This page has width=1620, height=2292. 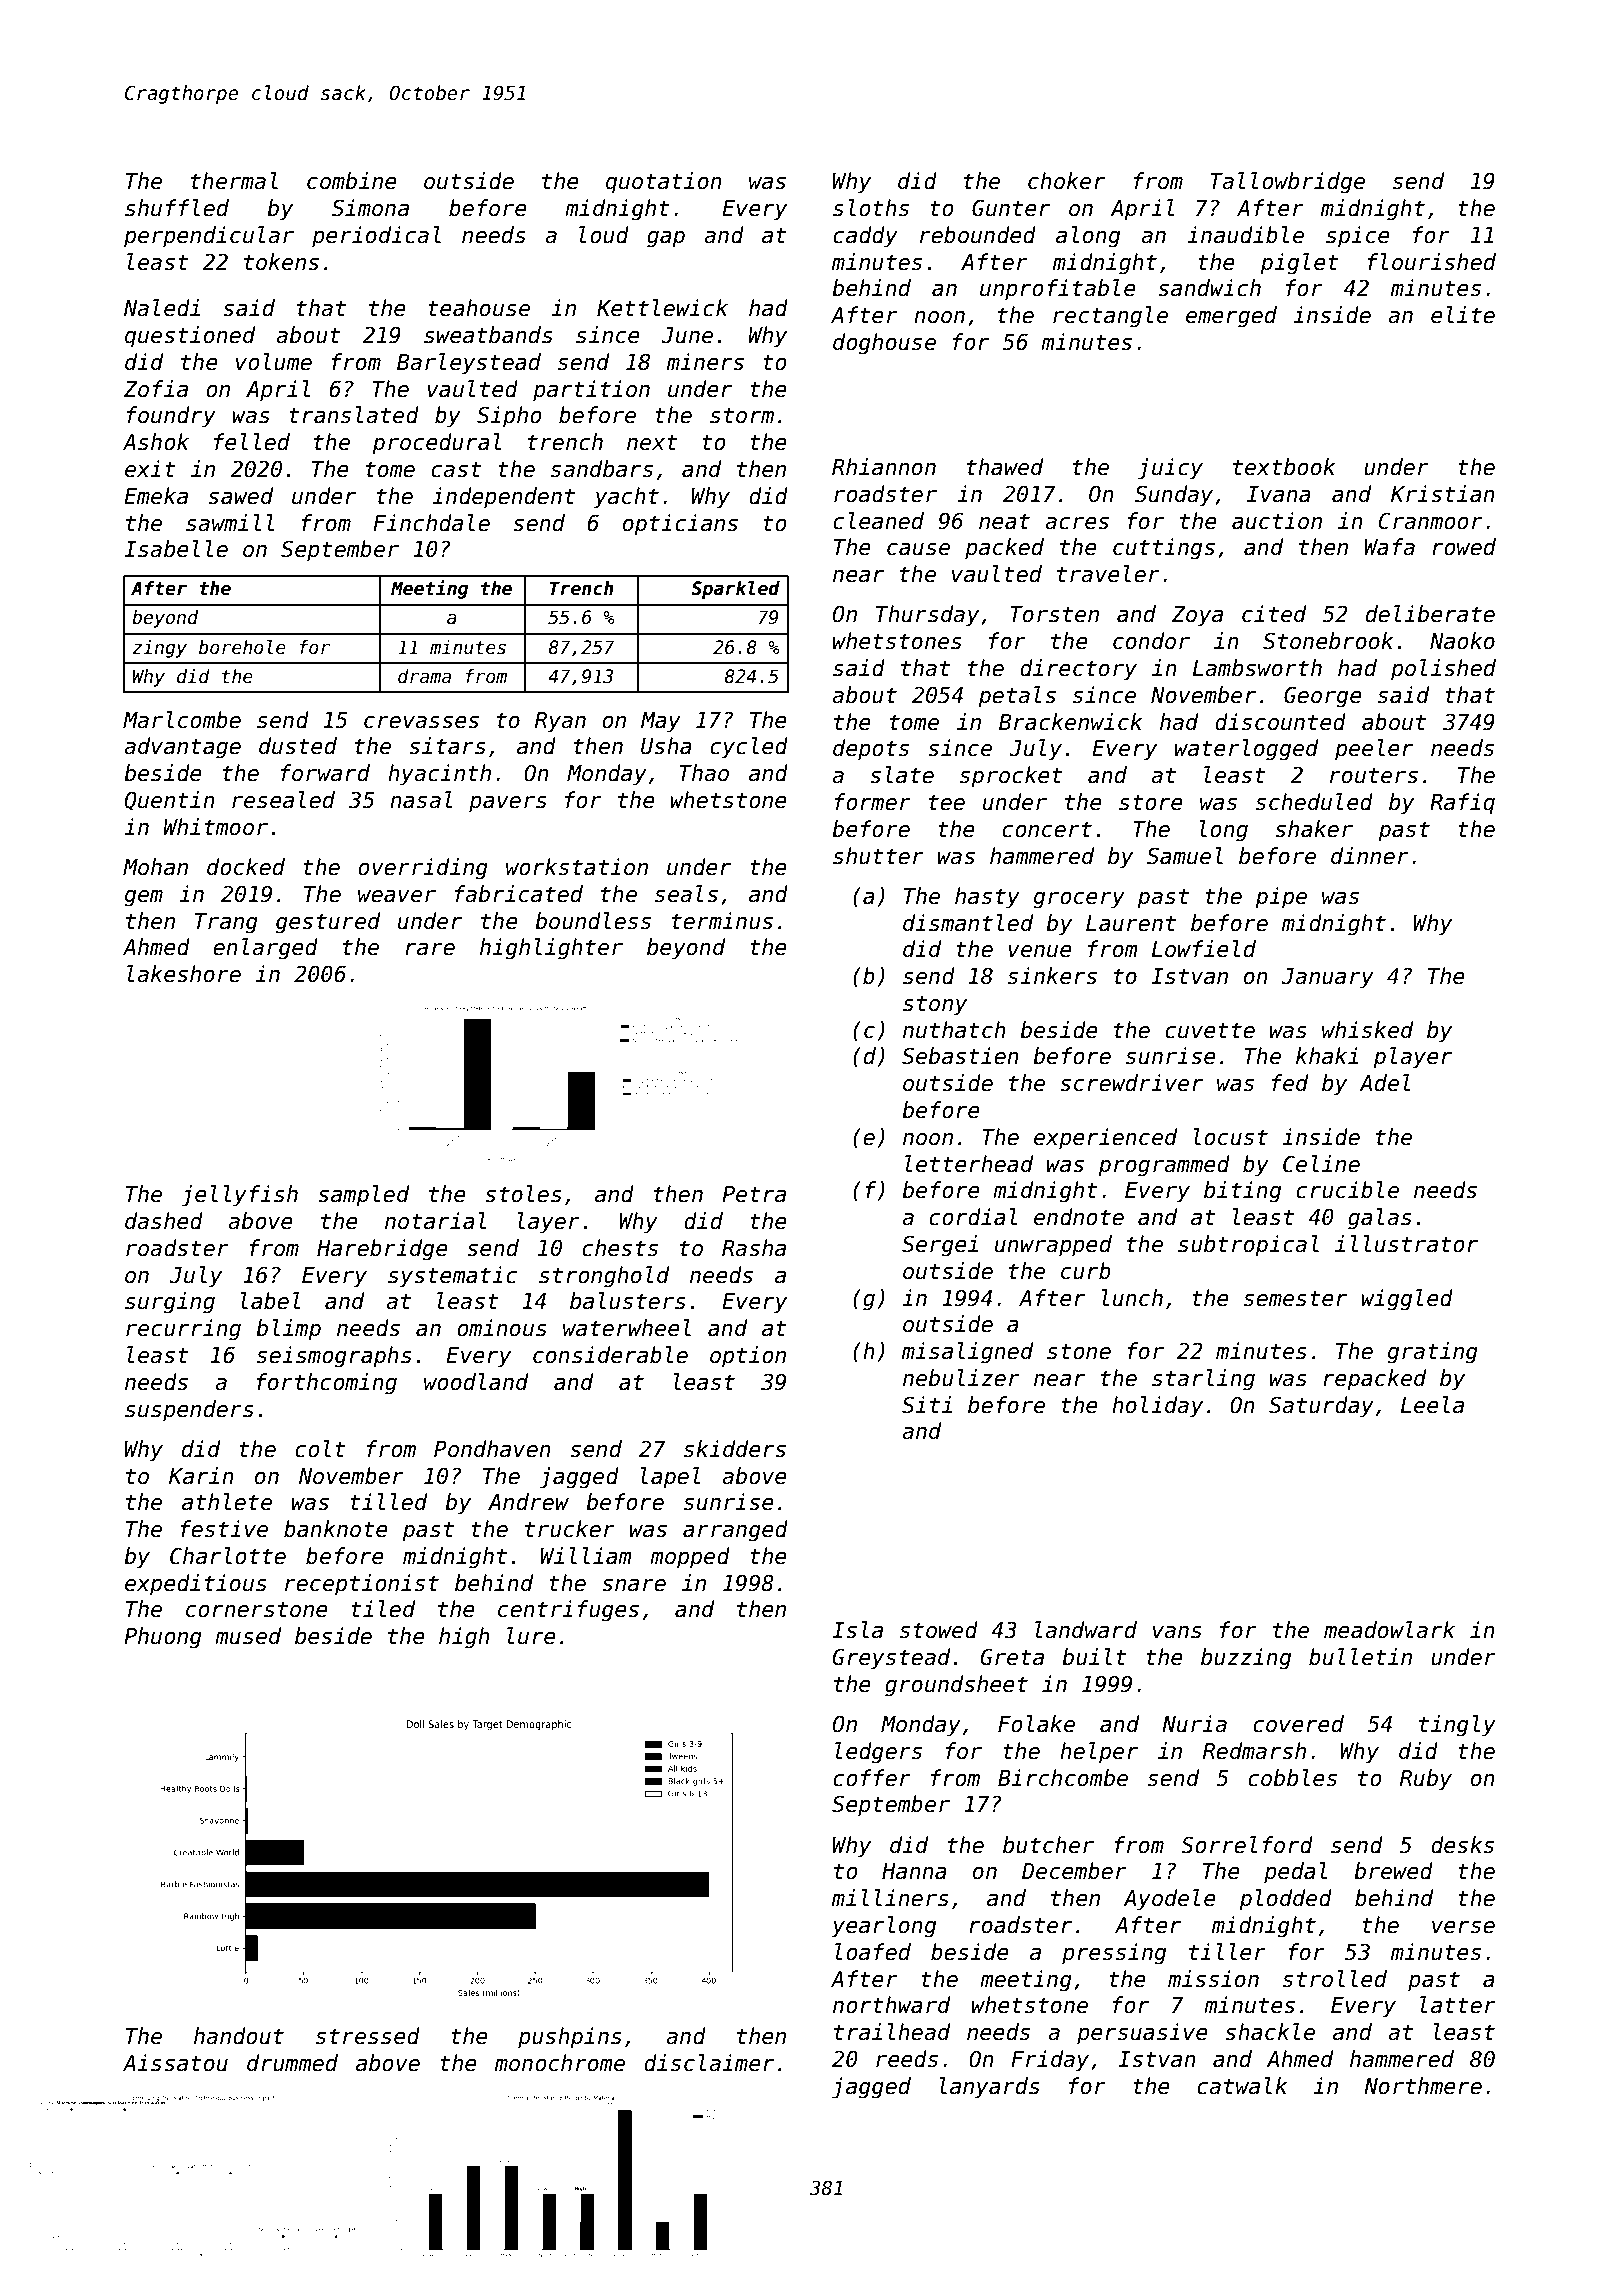 I want to click on weaver, so click(x=397, y=896).
